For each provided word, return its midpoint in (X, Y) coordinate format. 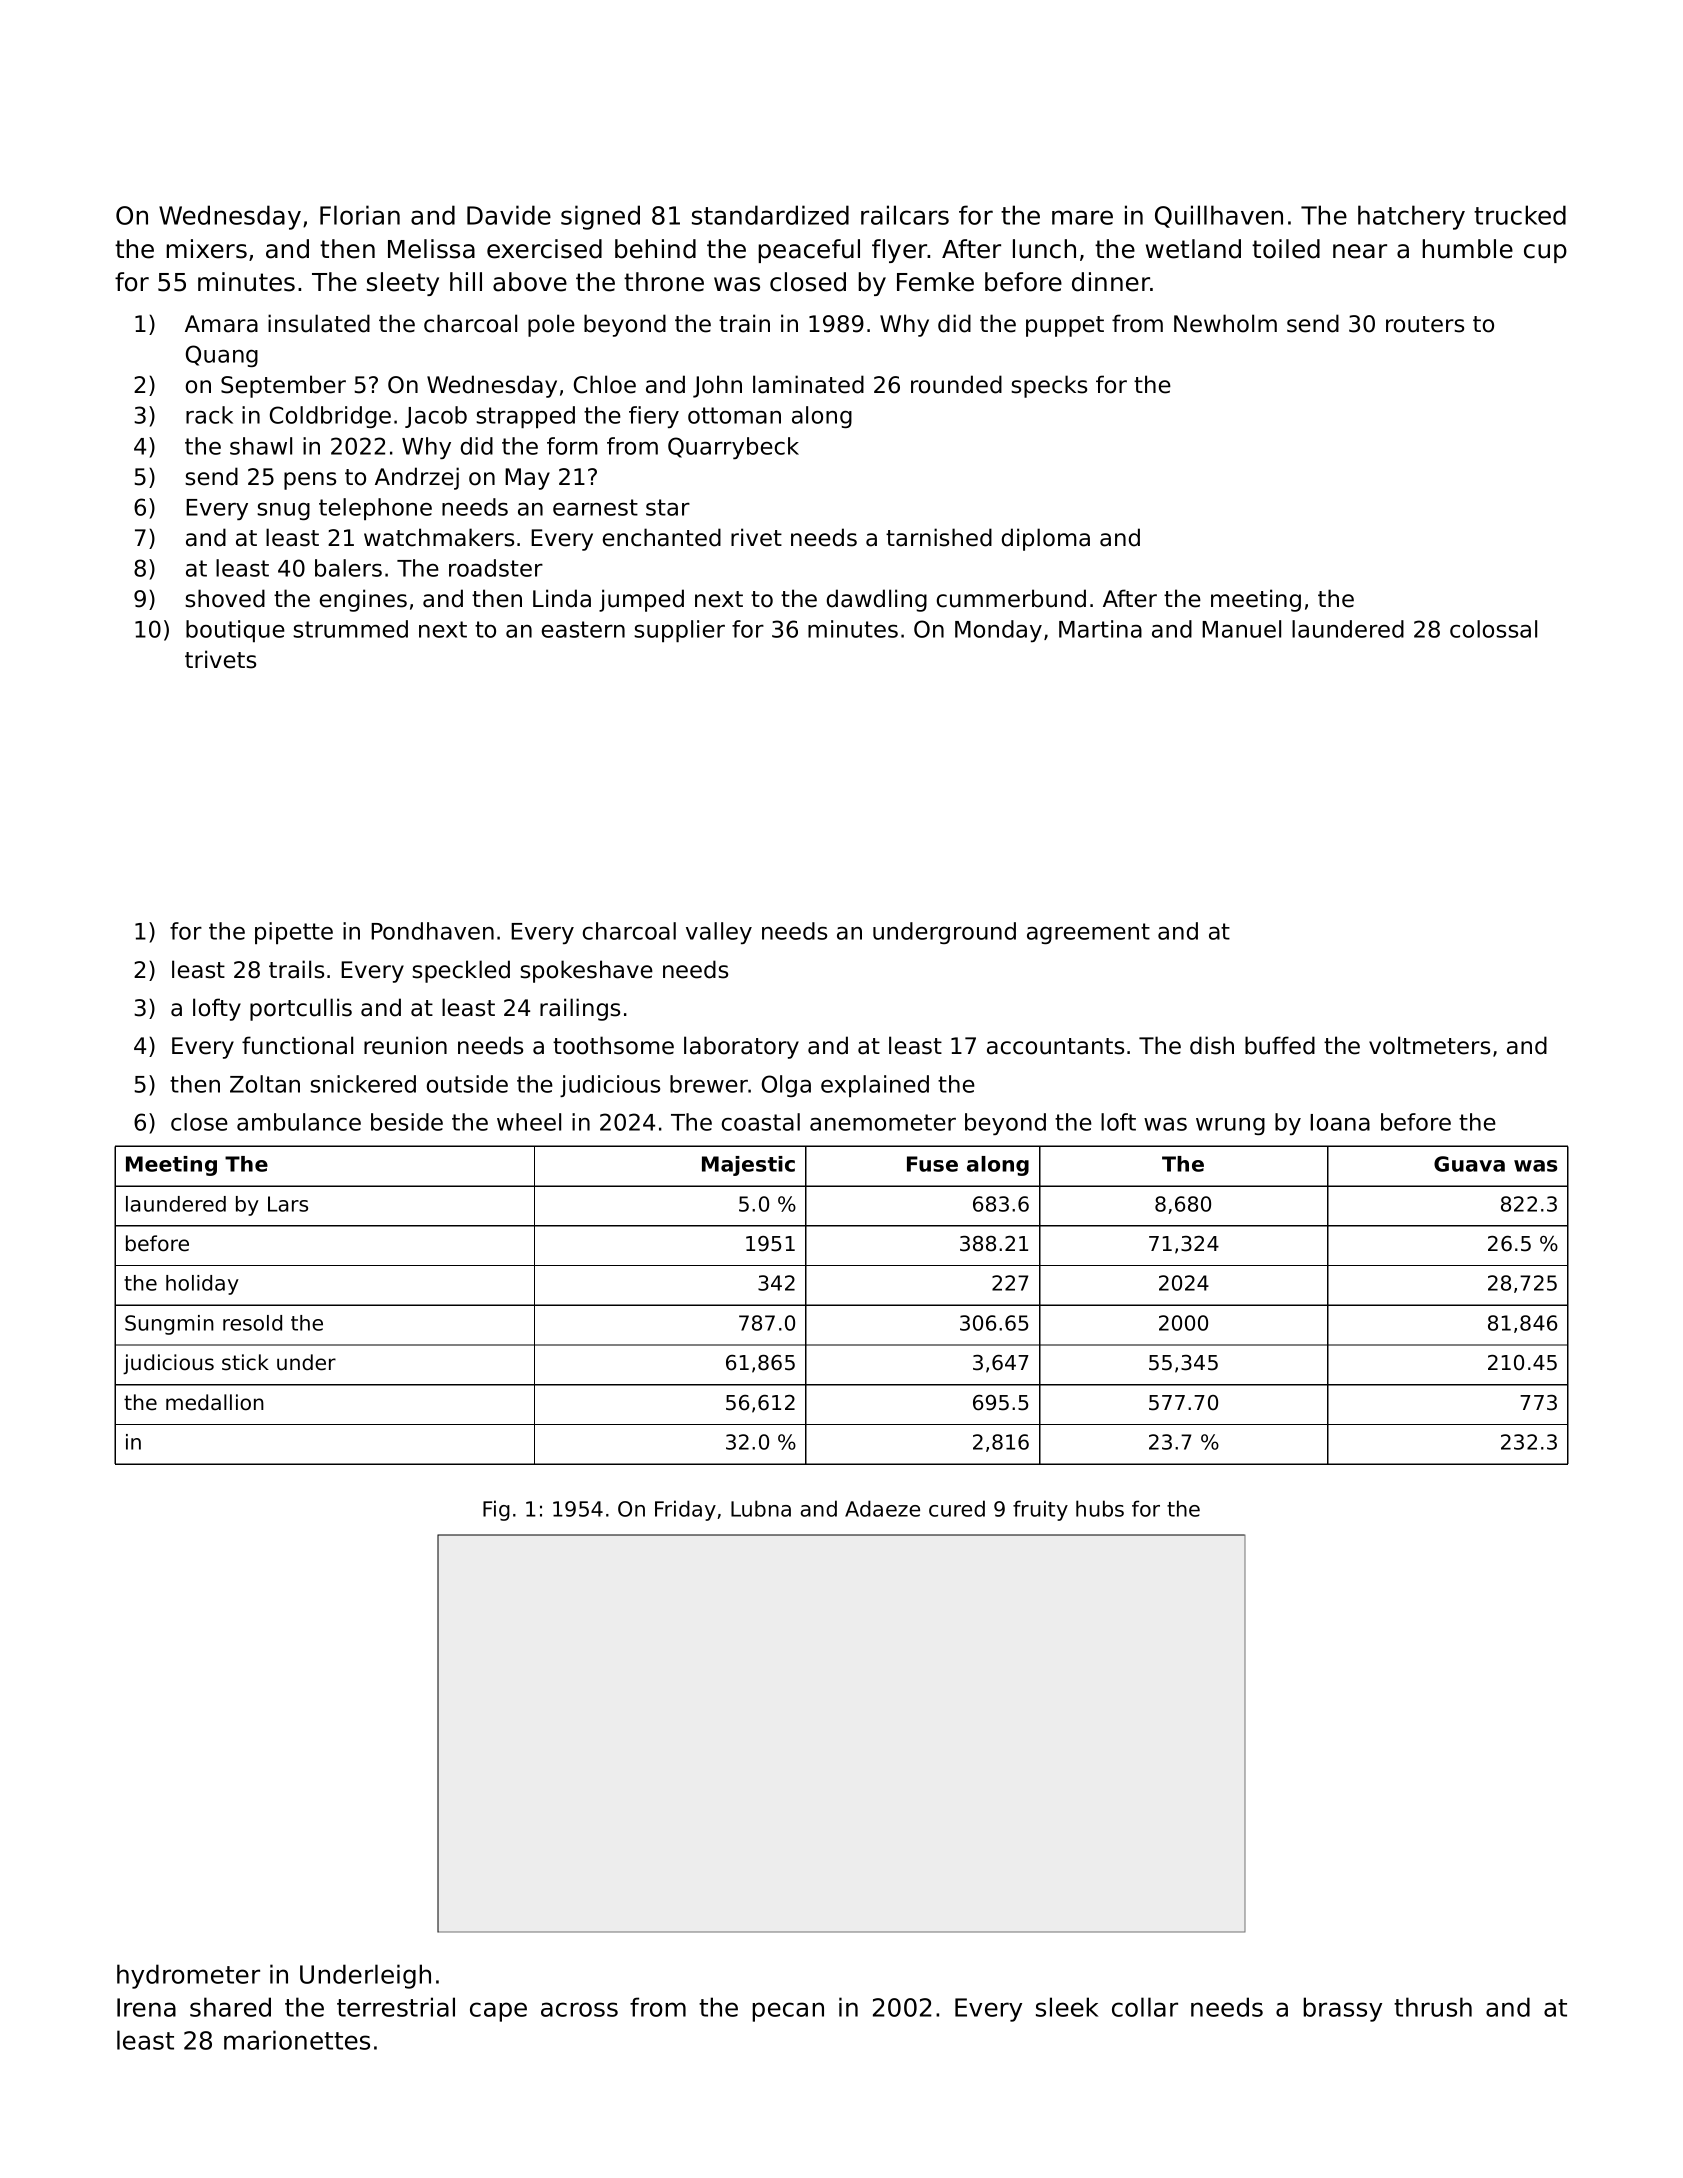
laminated (808, 384)
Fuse (932, 1164)
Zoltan (265, 1084)
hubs (1100, 1508)
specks (1049, 386)
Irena (146, 2007)
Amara (221, 324)
